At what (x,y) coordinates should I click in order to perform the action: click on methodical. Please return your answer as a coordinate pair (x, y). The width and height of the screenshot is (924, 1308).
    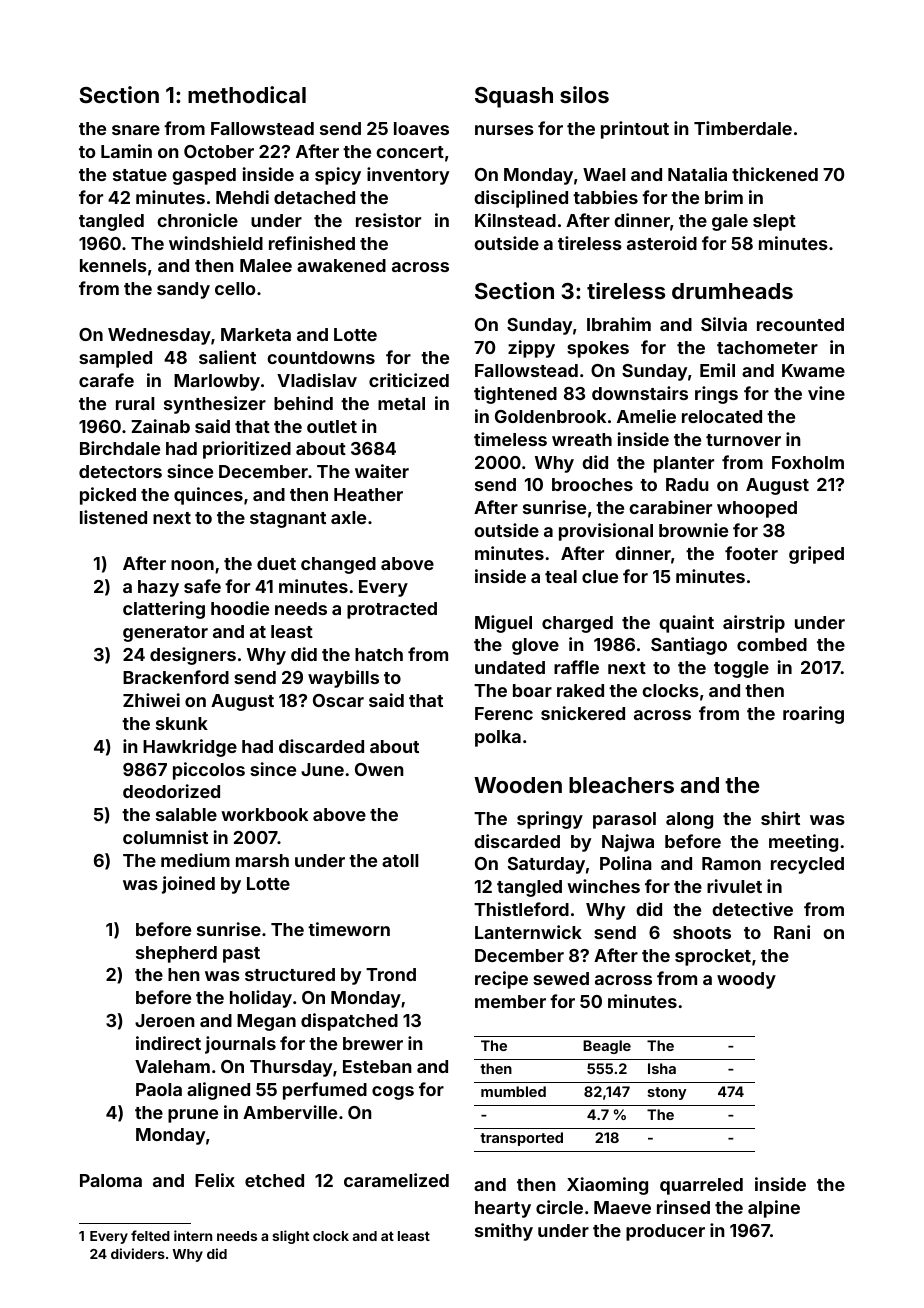
    Looking at the image, I should click on (247, 94).
